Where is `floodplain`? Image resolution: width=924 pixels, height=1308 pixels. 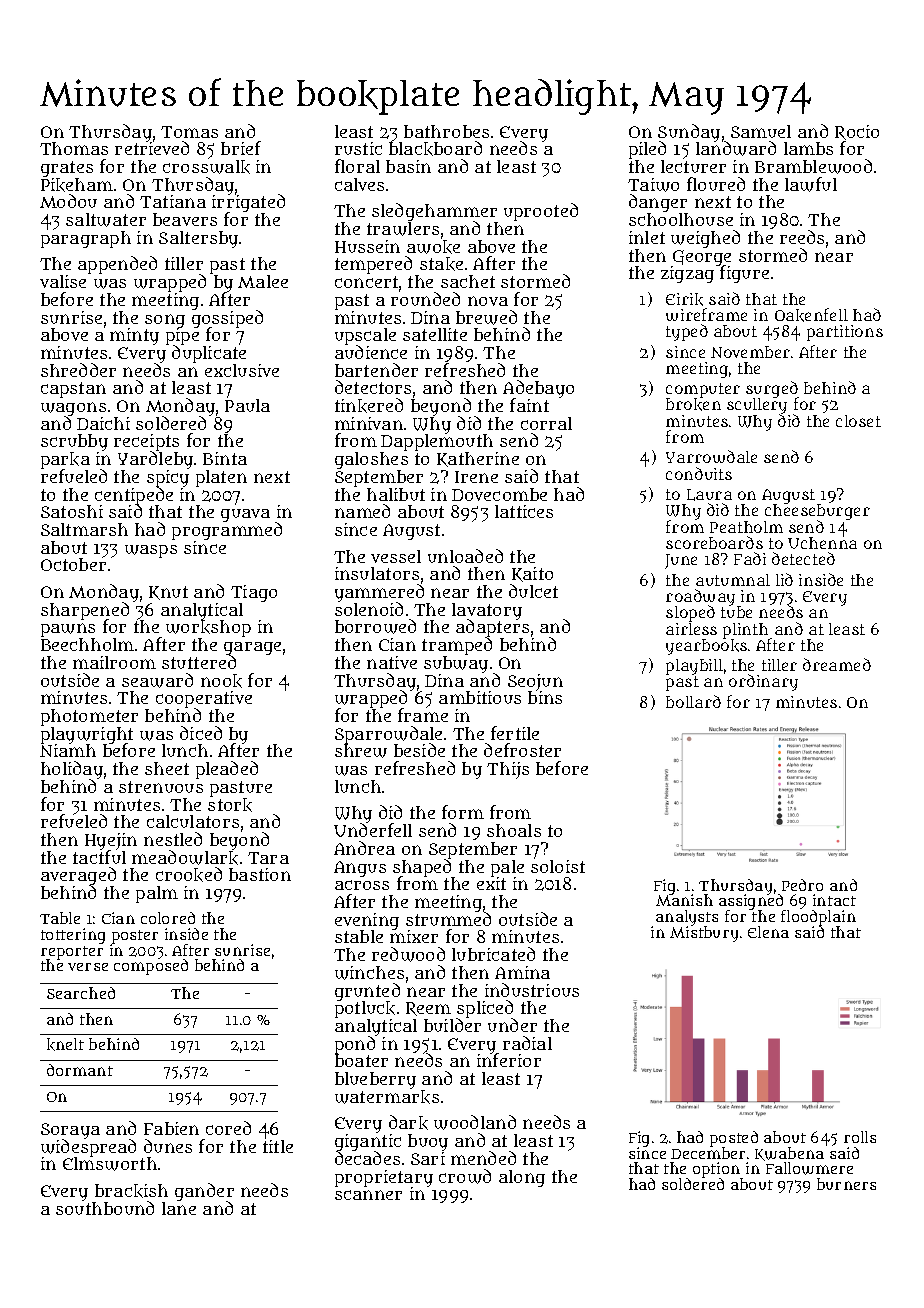
floodplain is located at coordinates (818, 918).
